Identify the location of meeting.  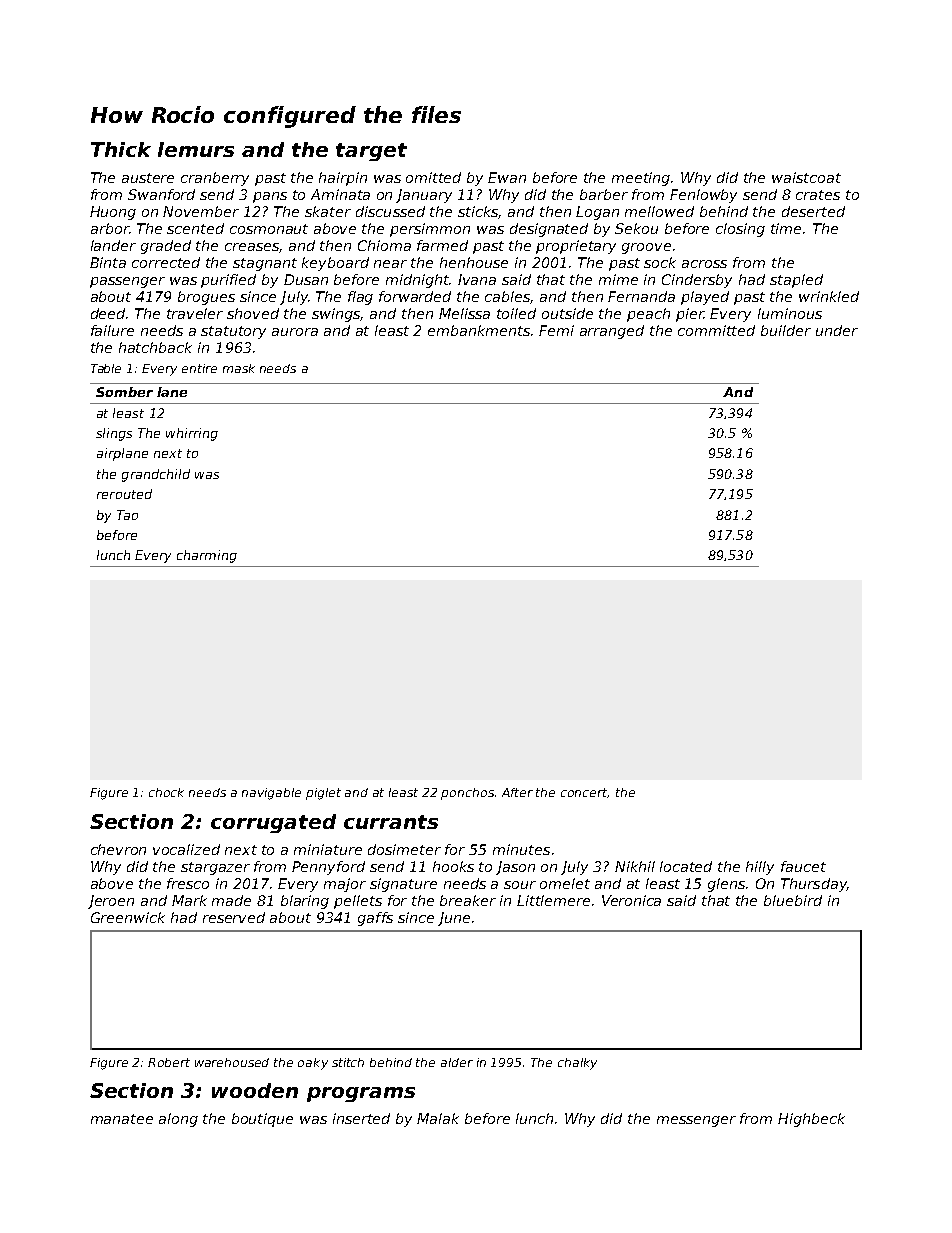
(642, 179).
